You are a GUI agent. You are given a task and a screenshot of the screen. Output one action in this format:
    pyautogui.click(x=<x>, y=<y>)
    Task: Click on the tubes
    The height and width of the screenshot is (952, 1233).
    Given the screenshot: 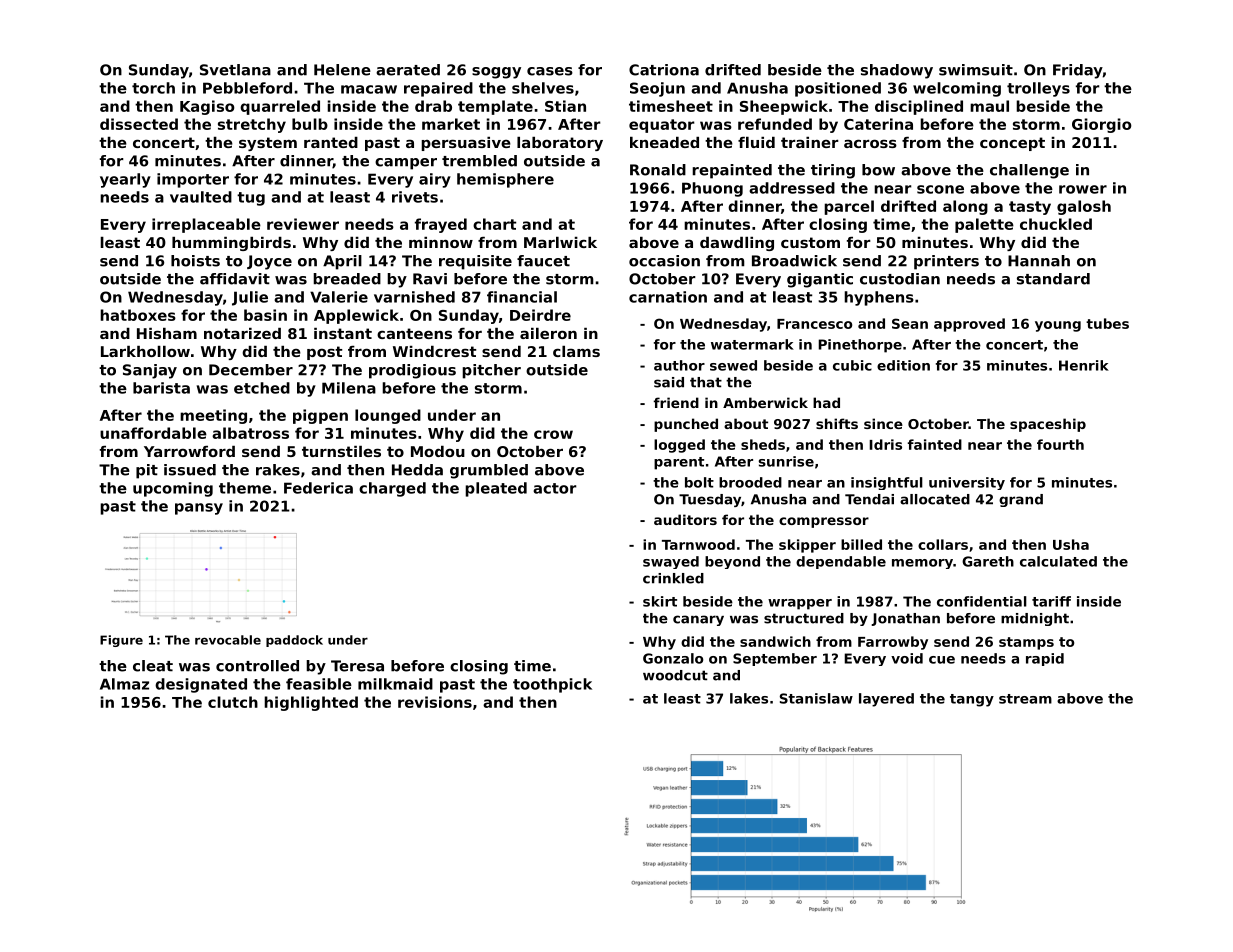 What is the action you would take?
    pyautogui.click(x=1107, y=323)
